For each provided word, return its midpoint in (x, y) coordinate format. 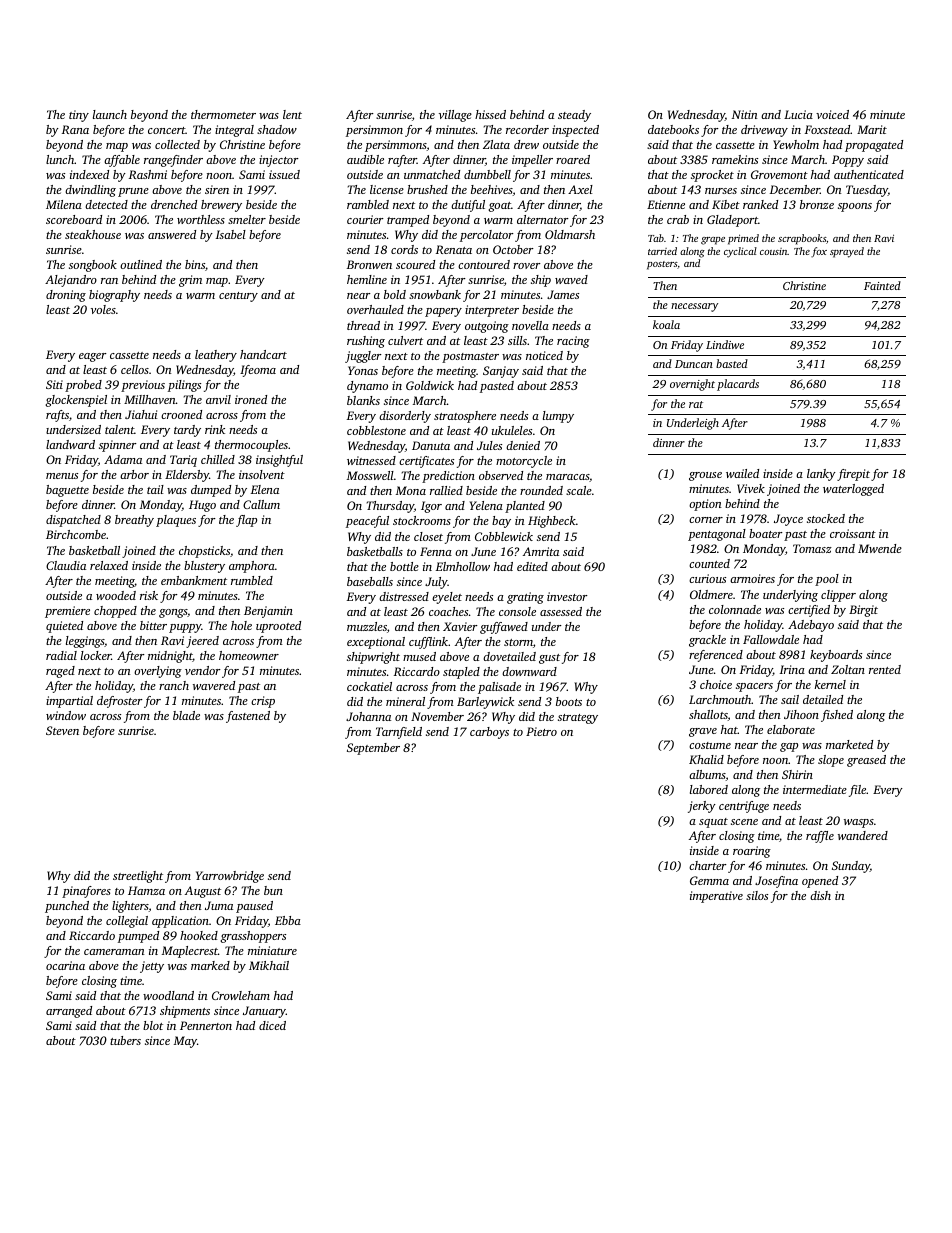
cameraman (114, 952)
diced (272, 1025)
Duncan (694, 364)
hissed (490, 114)
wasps (859, 823)
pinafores (86, 892)
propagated (874, 146)
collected (177, 144)
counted (709, 563)
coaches (448, 611)
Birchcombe (76, 534)
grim (190, 281)
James (563, 294)
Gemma (709, 880)
